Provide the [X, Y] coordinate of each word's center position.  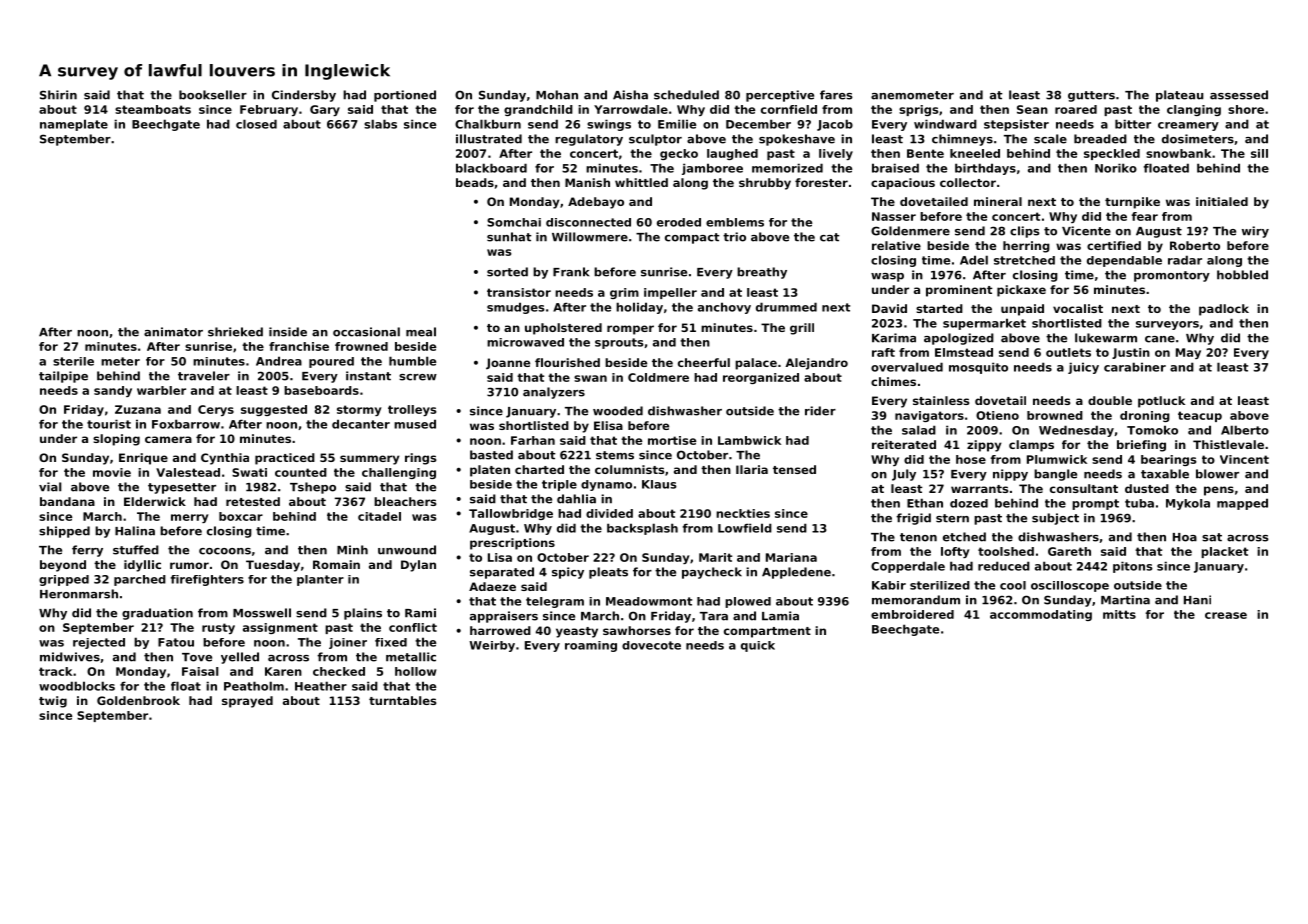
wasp [887, 277]
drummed [786, 307]
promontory [1172, 276]
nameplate [74, 125]
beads [475, 182]
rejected [99, 643]
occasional [366, 332]
